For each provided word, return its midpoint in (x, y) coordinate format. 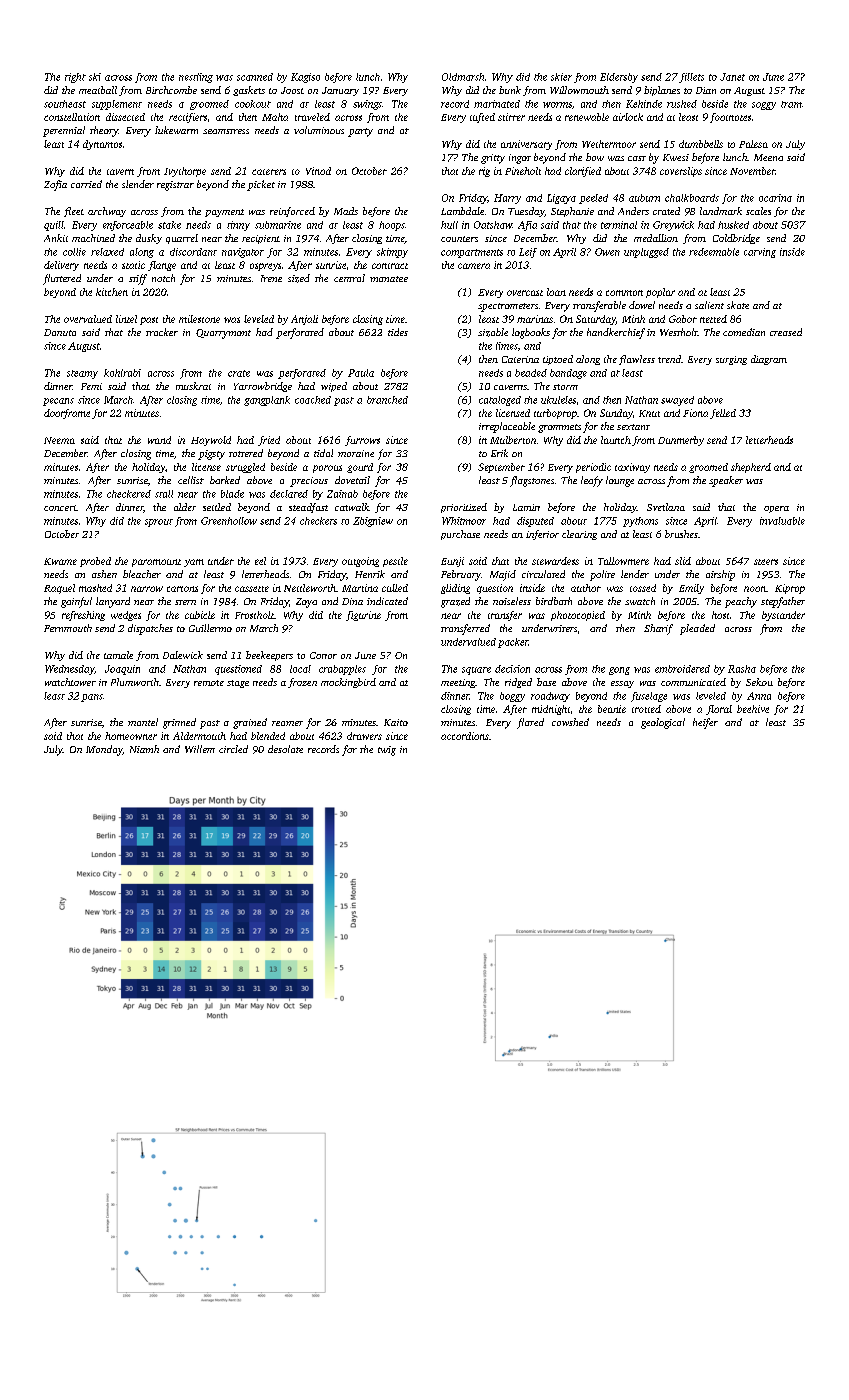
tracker (162, 332)
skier (561, 77)
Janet (732, 77)
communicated (693, 682)
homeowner (131, 736)
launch (616, 440)
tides (398, 332)
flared (530, 723)
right (75, 78)
